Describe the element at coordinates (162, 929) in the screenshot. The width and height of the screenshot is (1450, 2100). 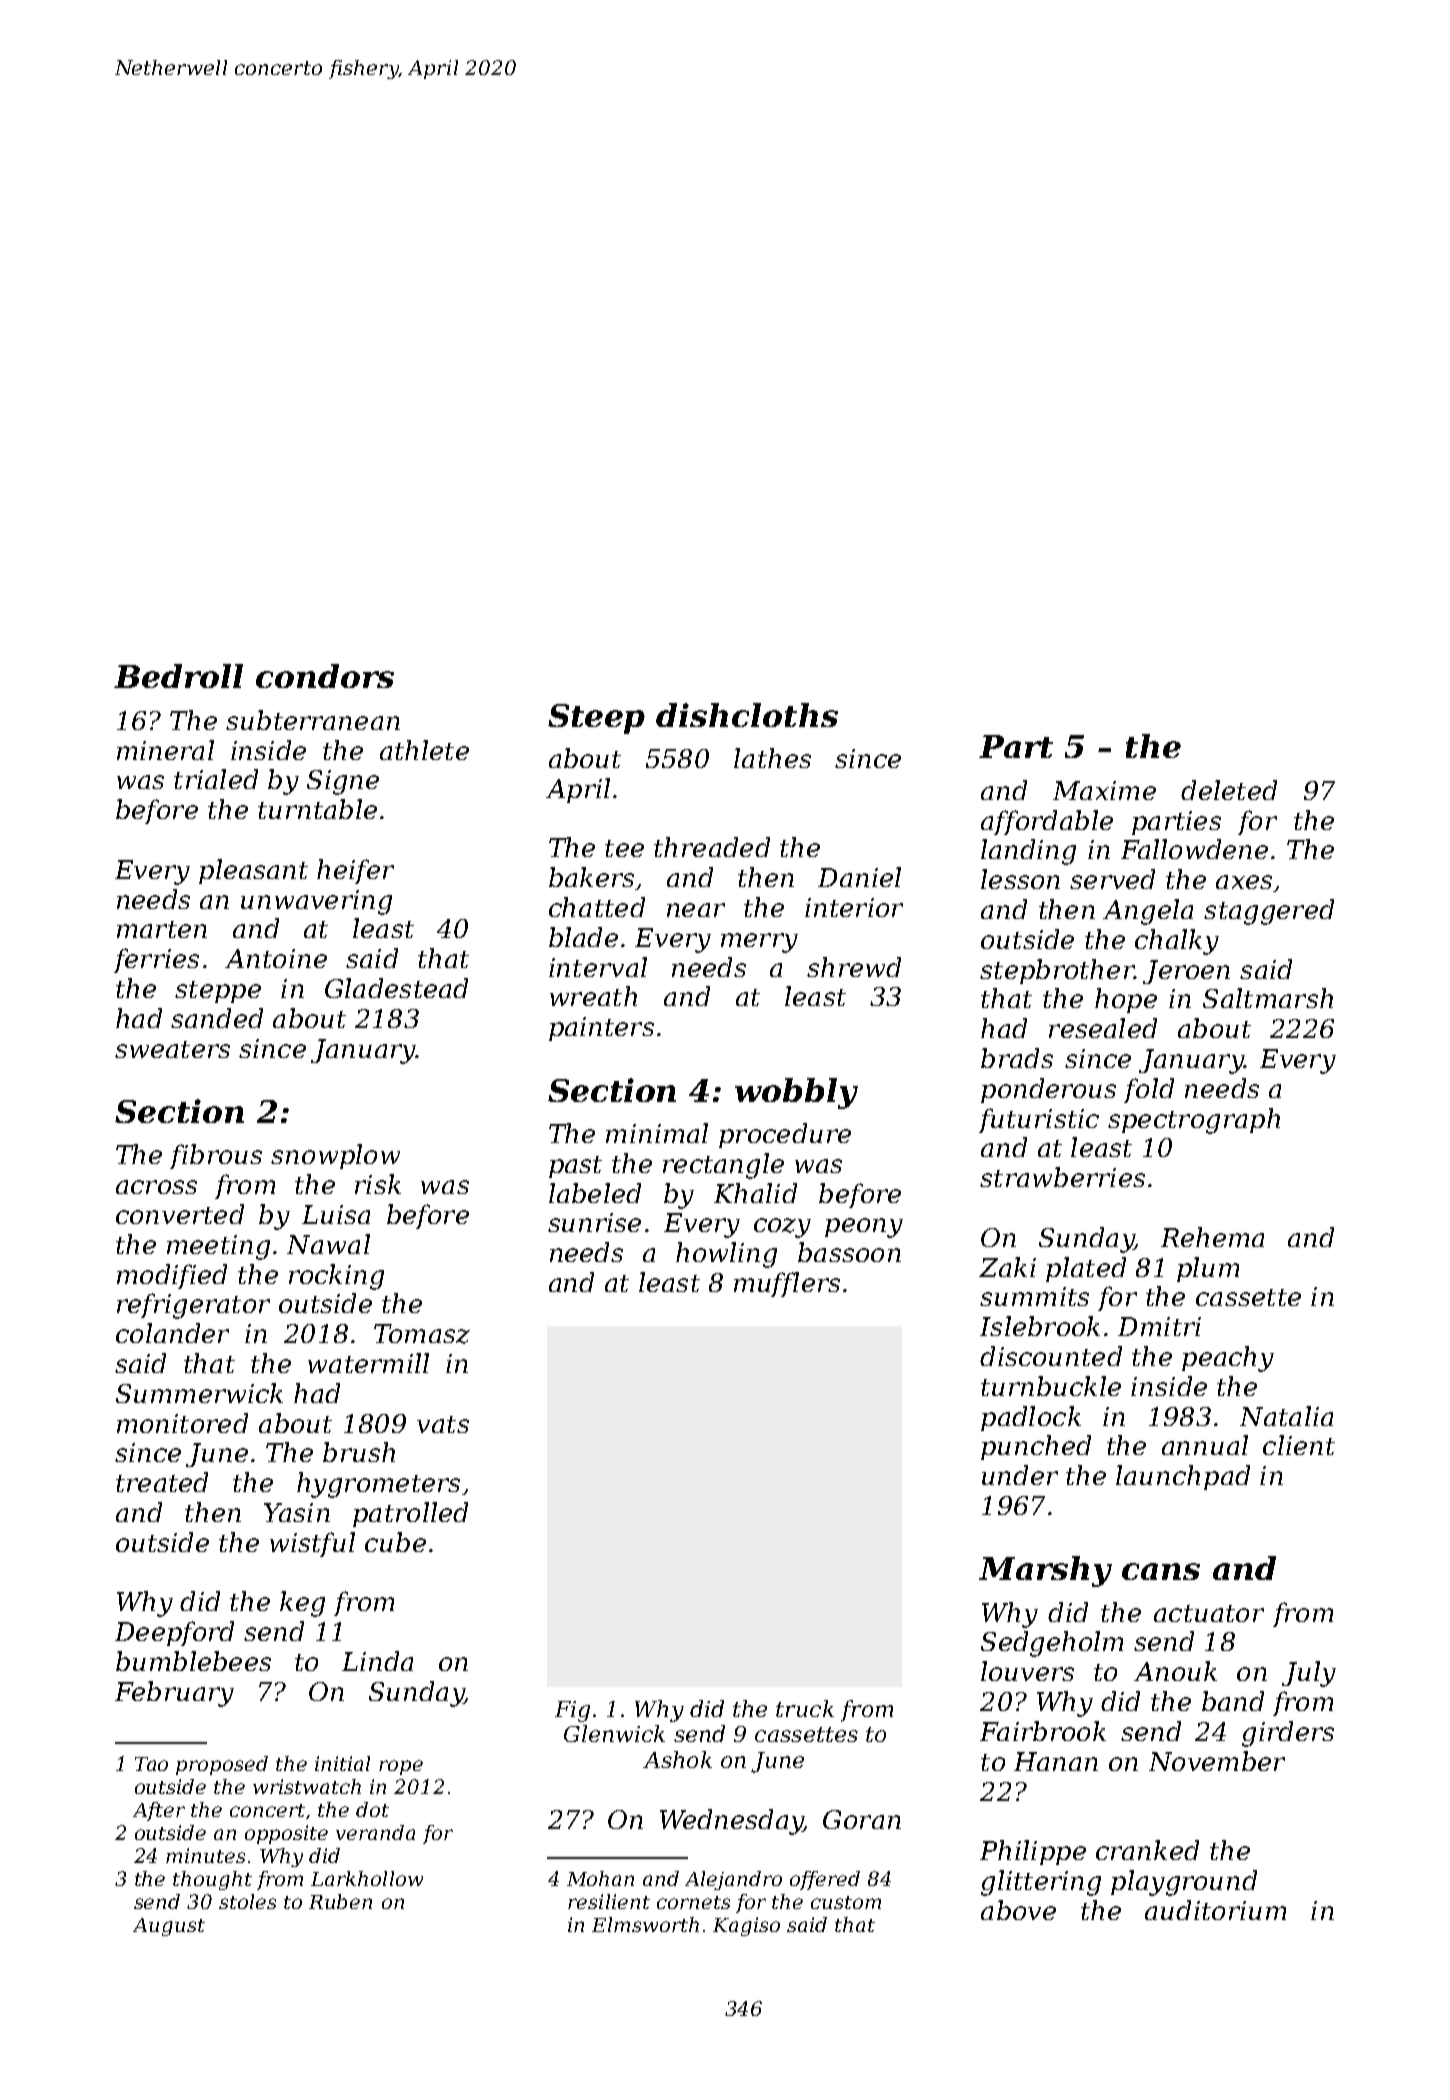
I see `marten` at that location.
